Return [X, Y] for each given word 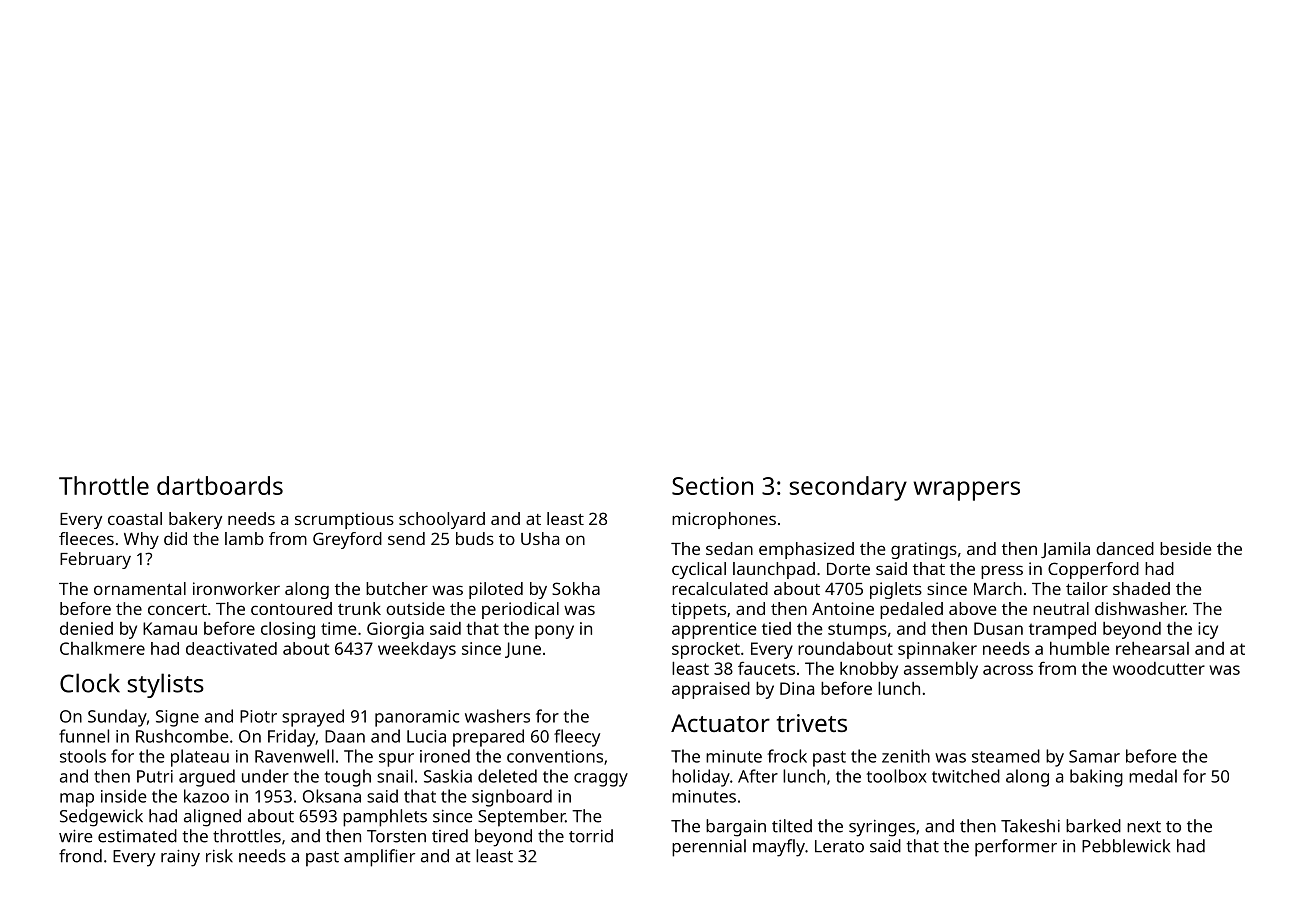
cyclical [699, 570]
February [95, 560]
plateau [200, 758]
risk [219, 856]
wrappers [966, 491]
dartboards [220, 485]
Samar [1094, 756]
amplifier [379, 858]
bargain [736, 828]
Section [712, 486]
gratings [924, 550]
